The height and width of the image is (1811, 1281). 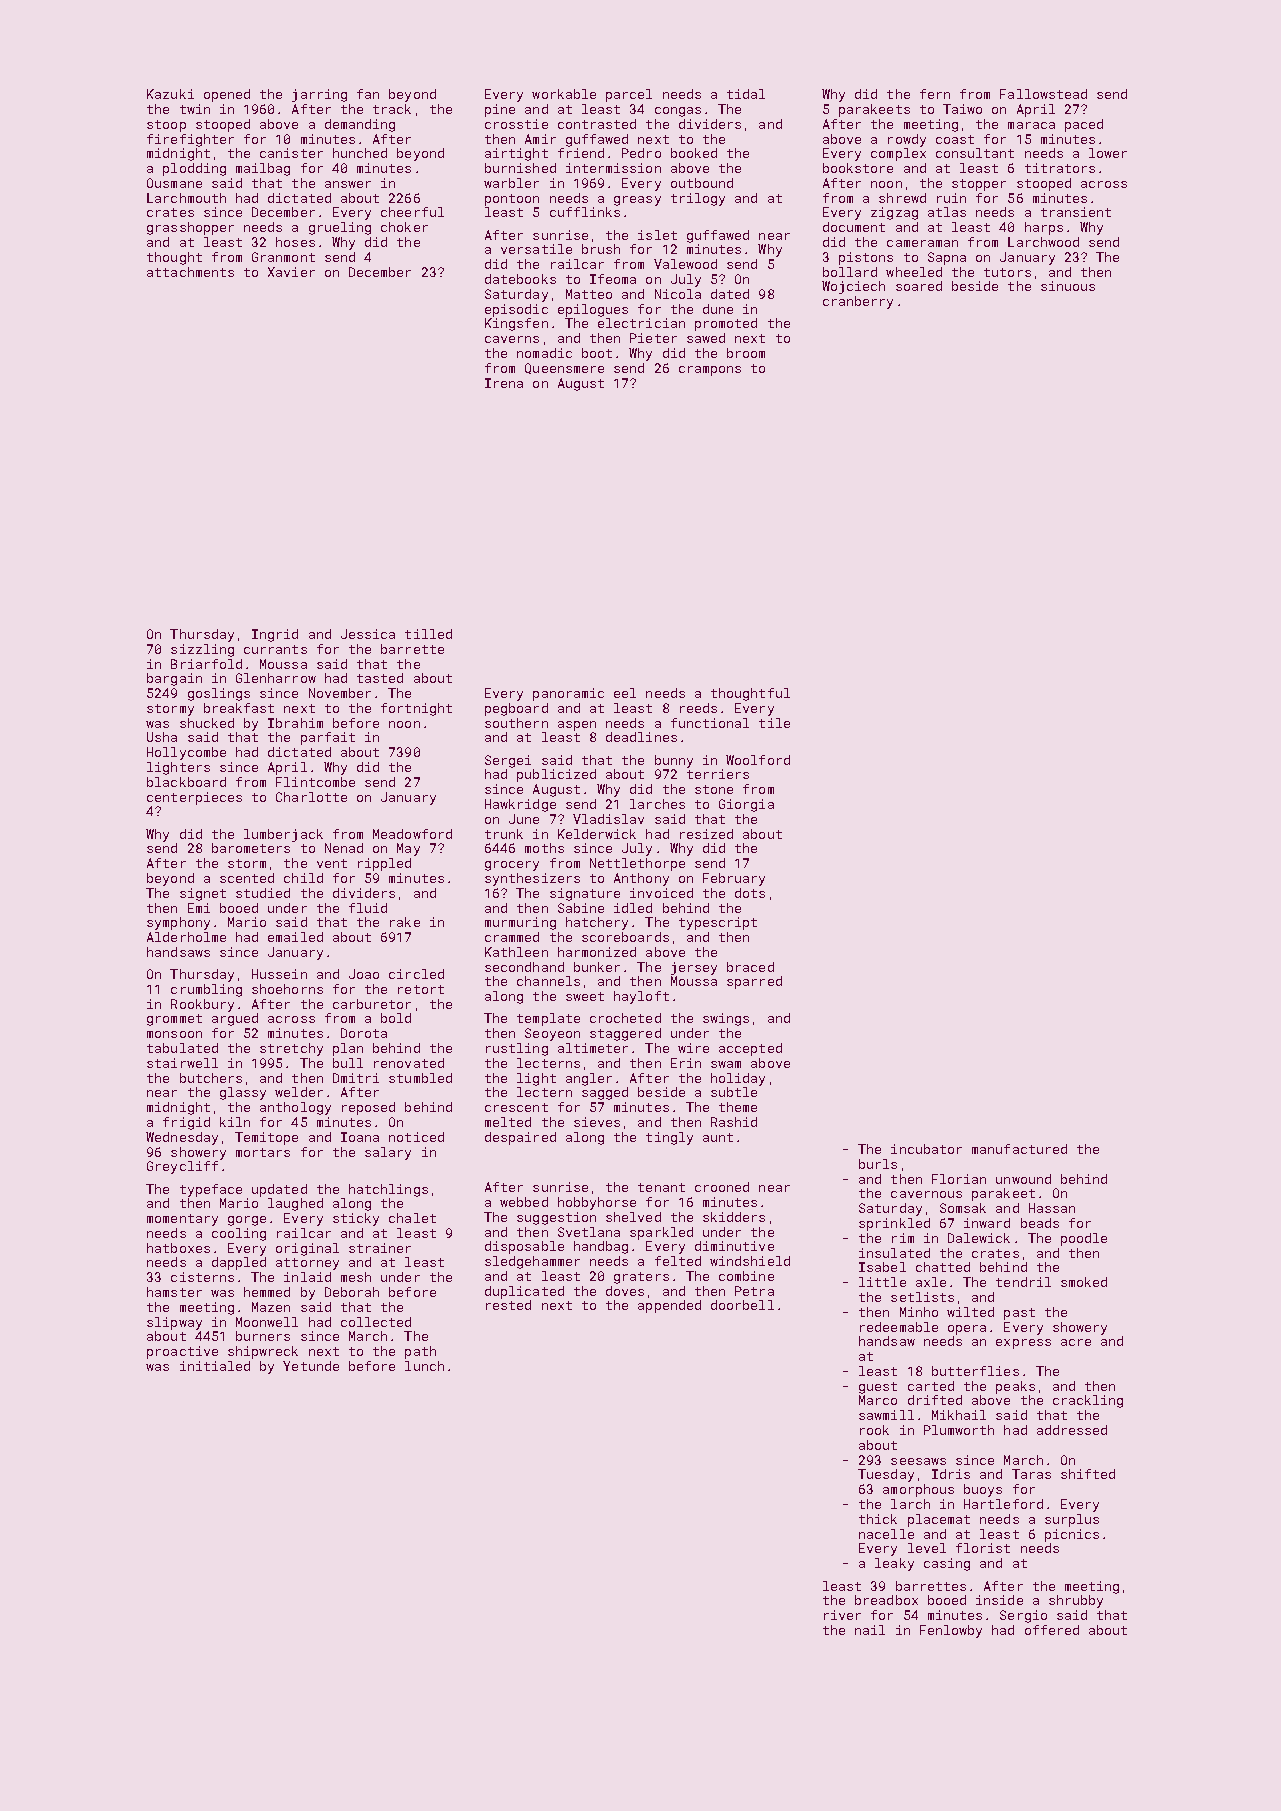 I want to click on parcel, so click(x=629, y=95).
